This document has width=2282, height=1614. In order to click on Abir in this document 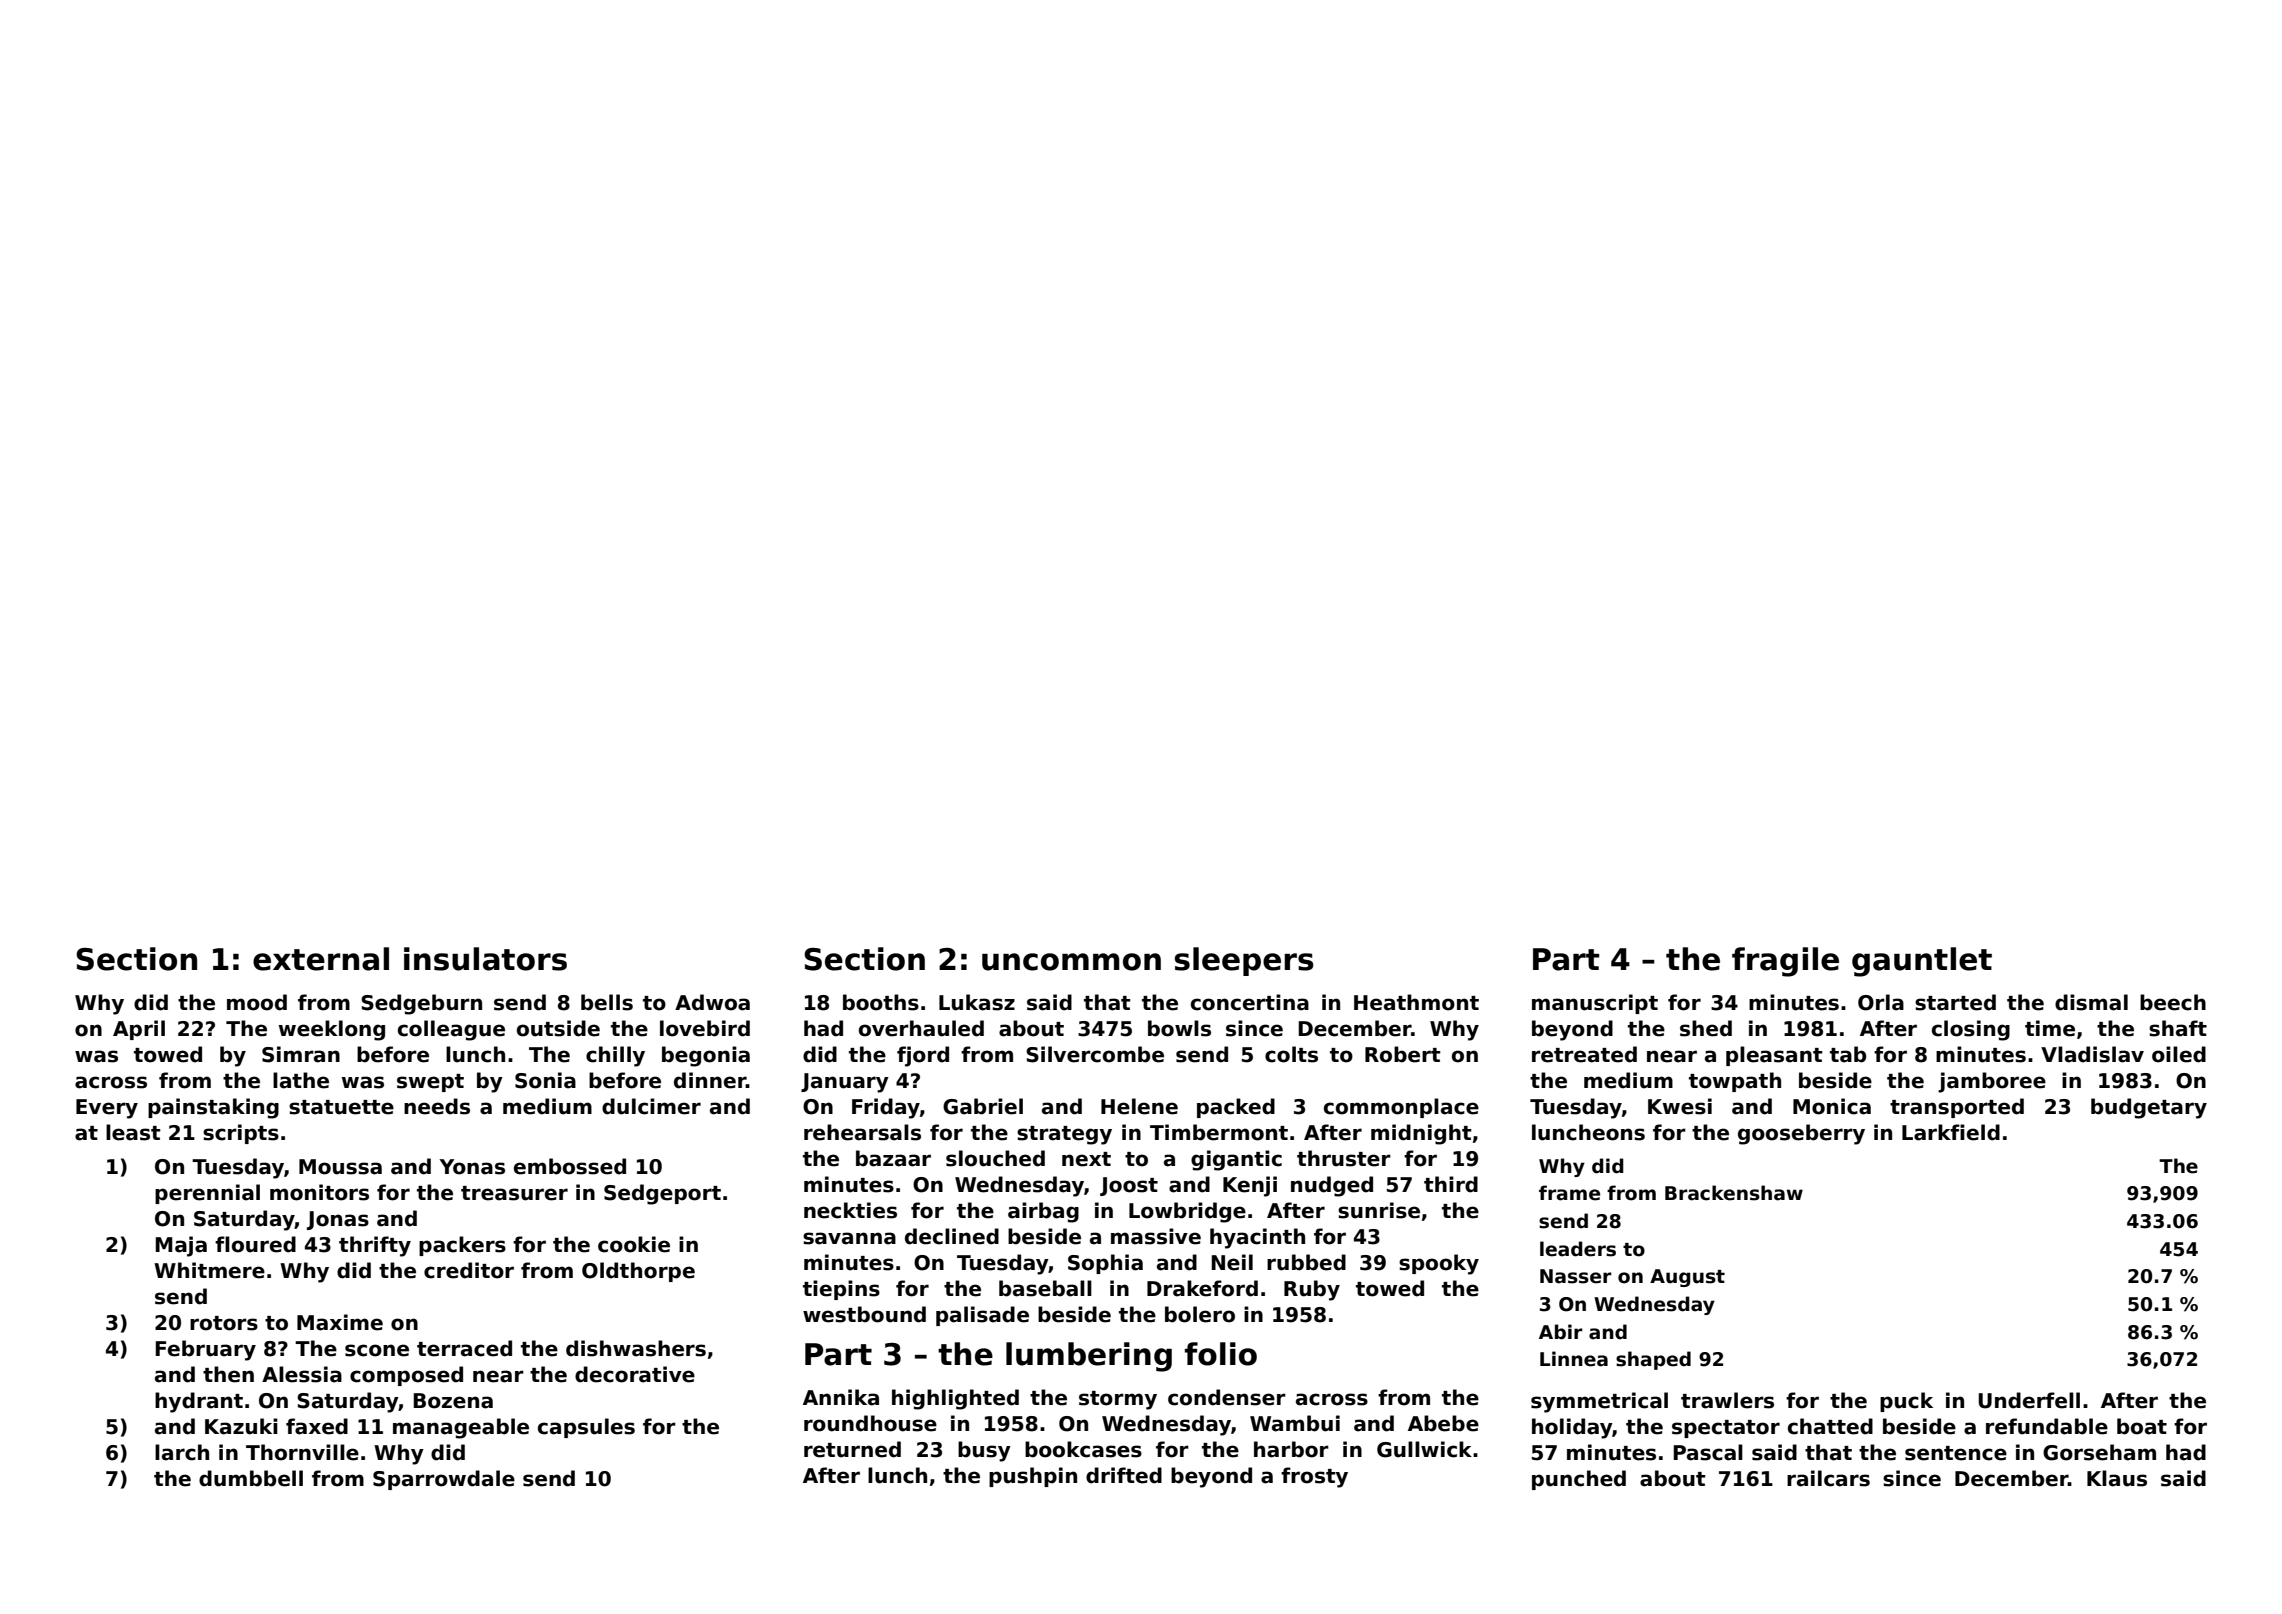, I will do `click(1561, 1332)`.
